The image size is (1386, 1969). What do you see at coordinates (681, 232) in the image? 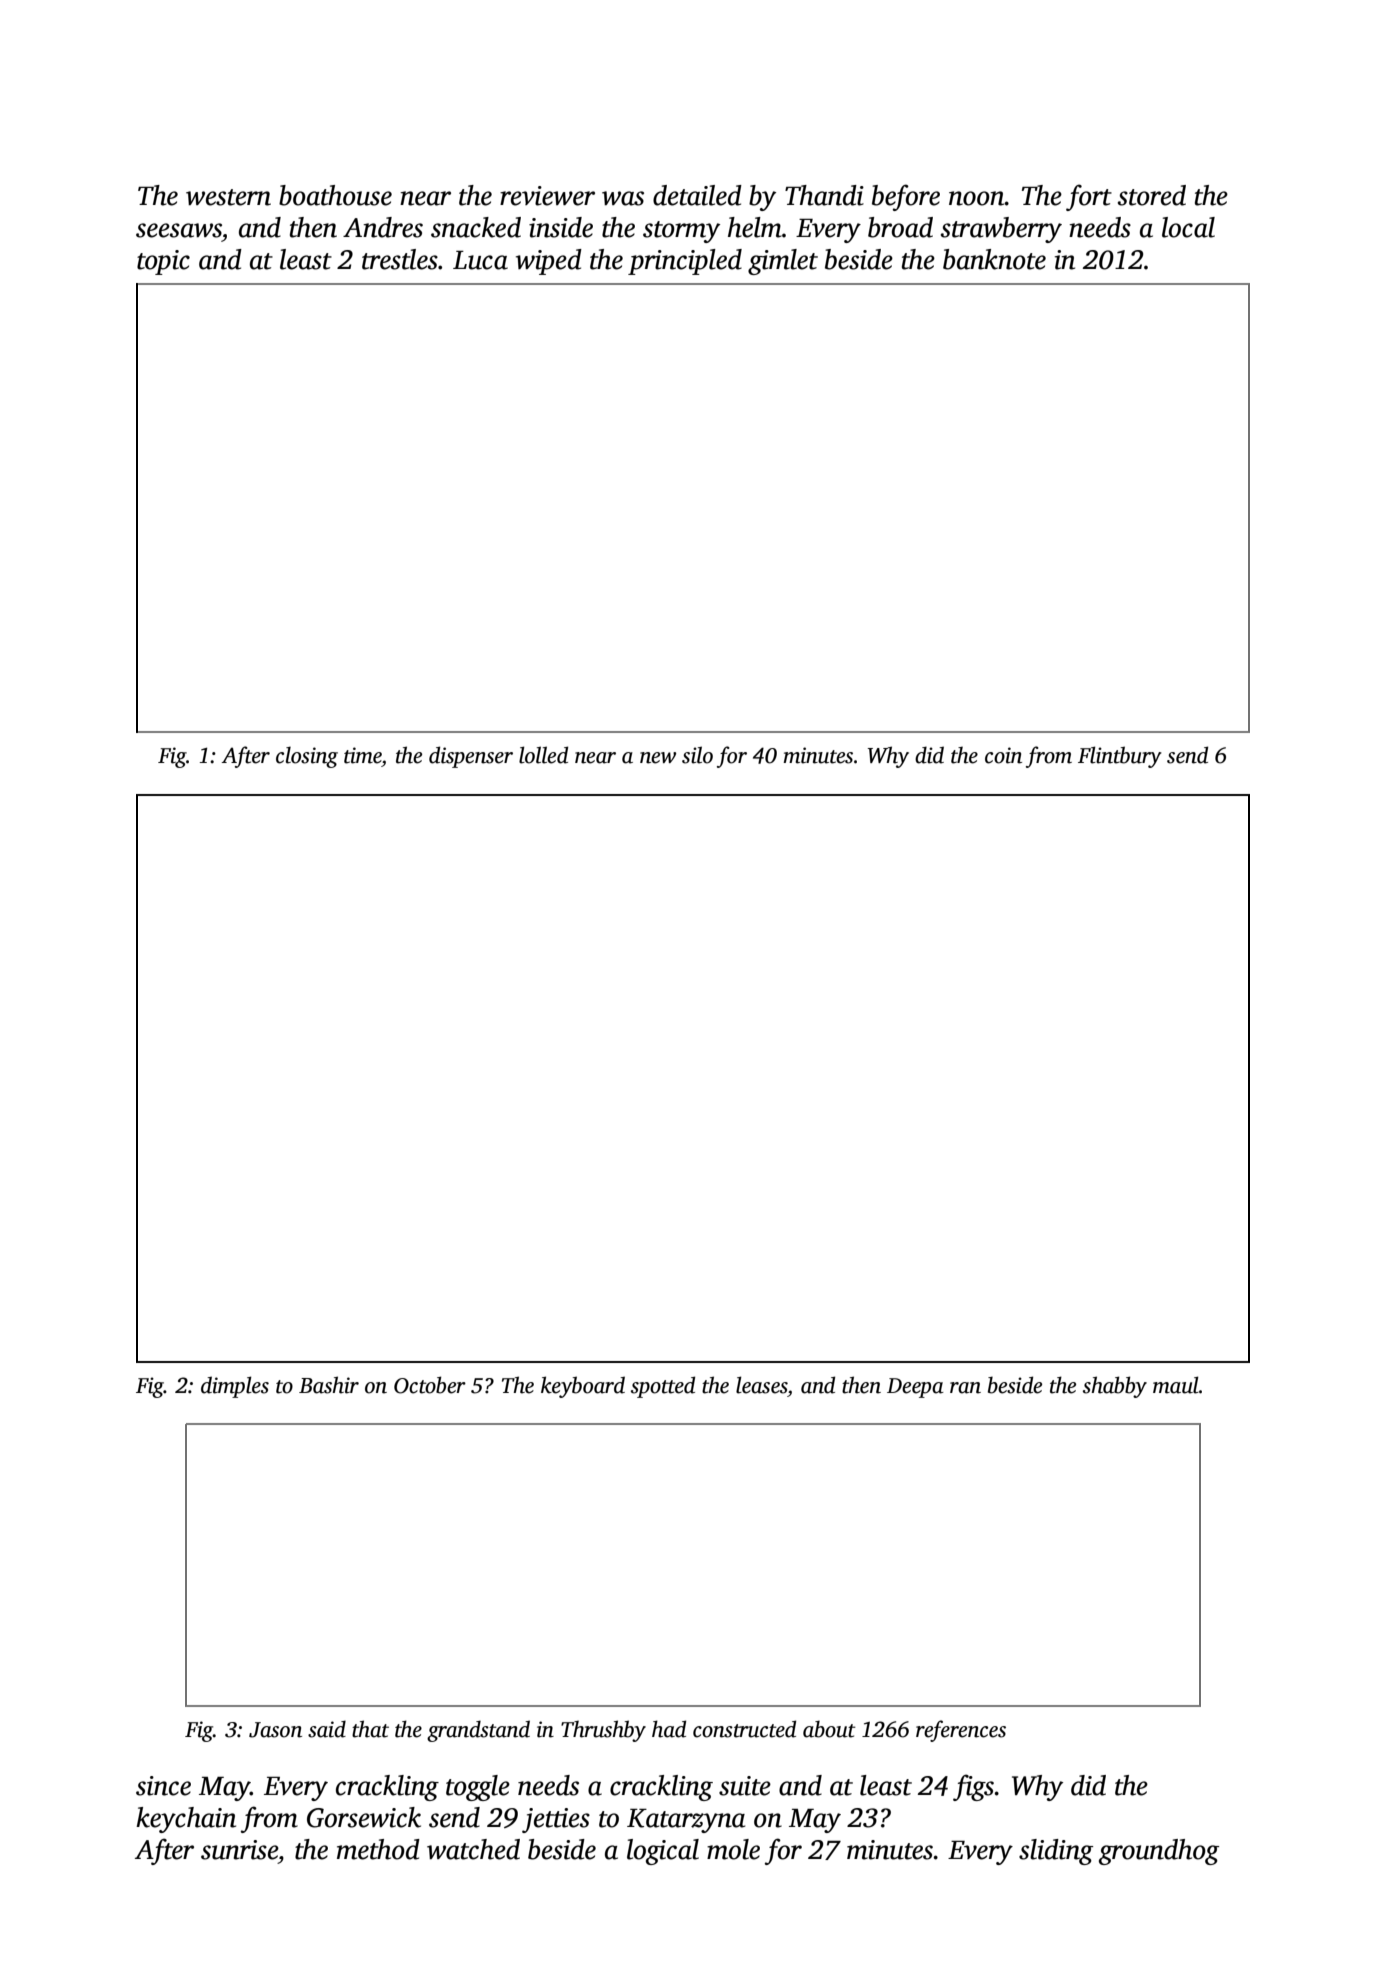
I see `stormy` at bounding box center [681, 232].
